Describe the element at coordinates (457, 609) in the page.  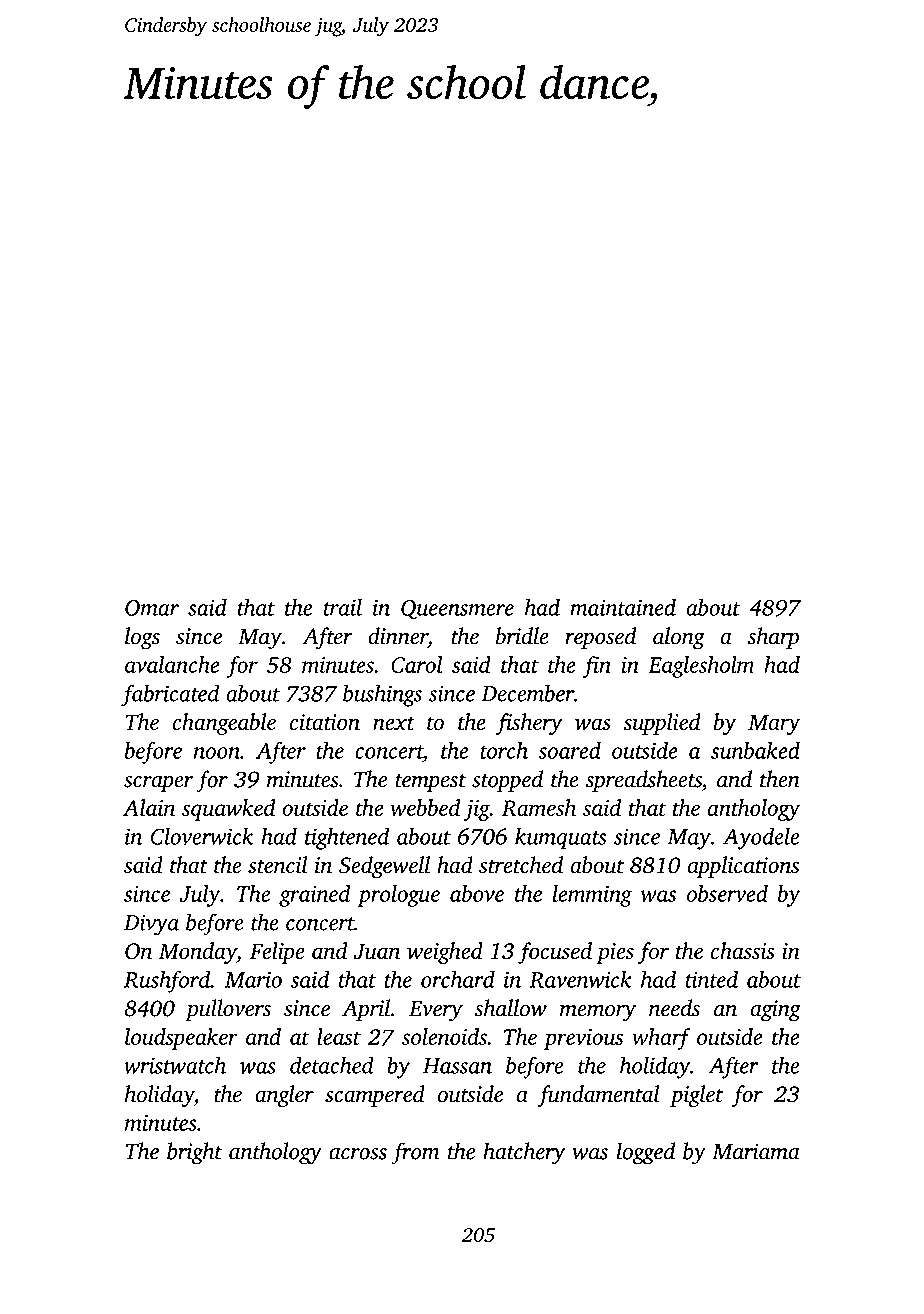
I see `Queensmere` at that location.
